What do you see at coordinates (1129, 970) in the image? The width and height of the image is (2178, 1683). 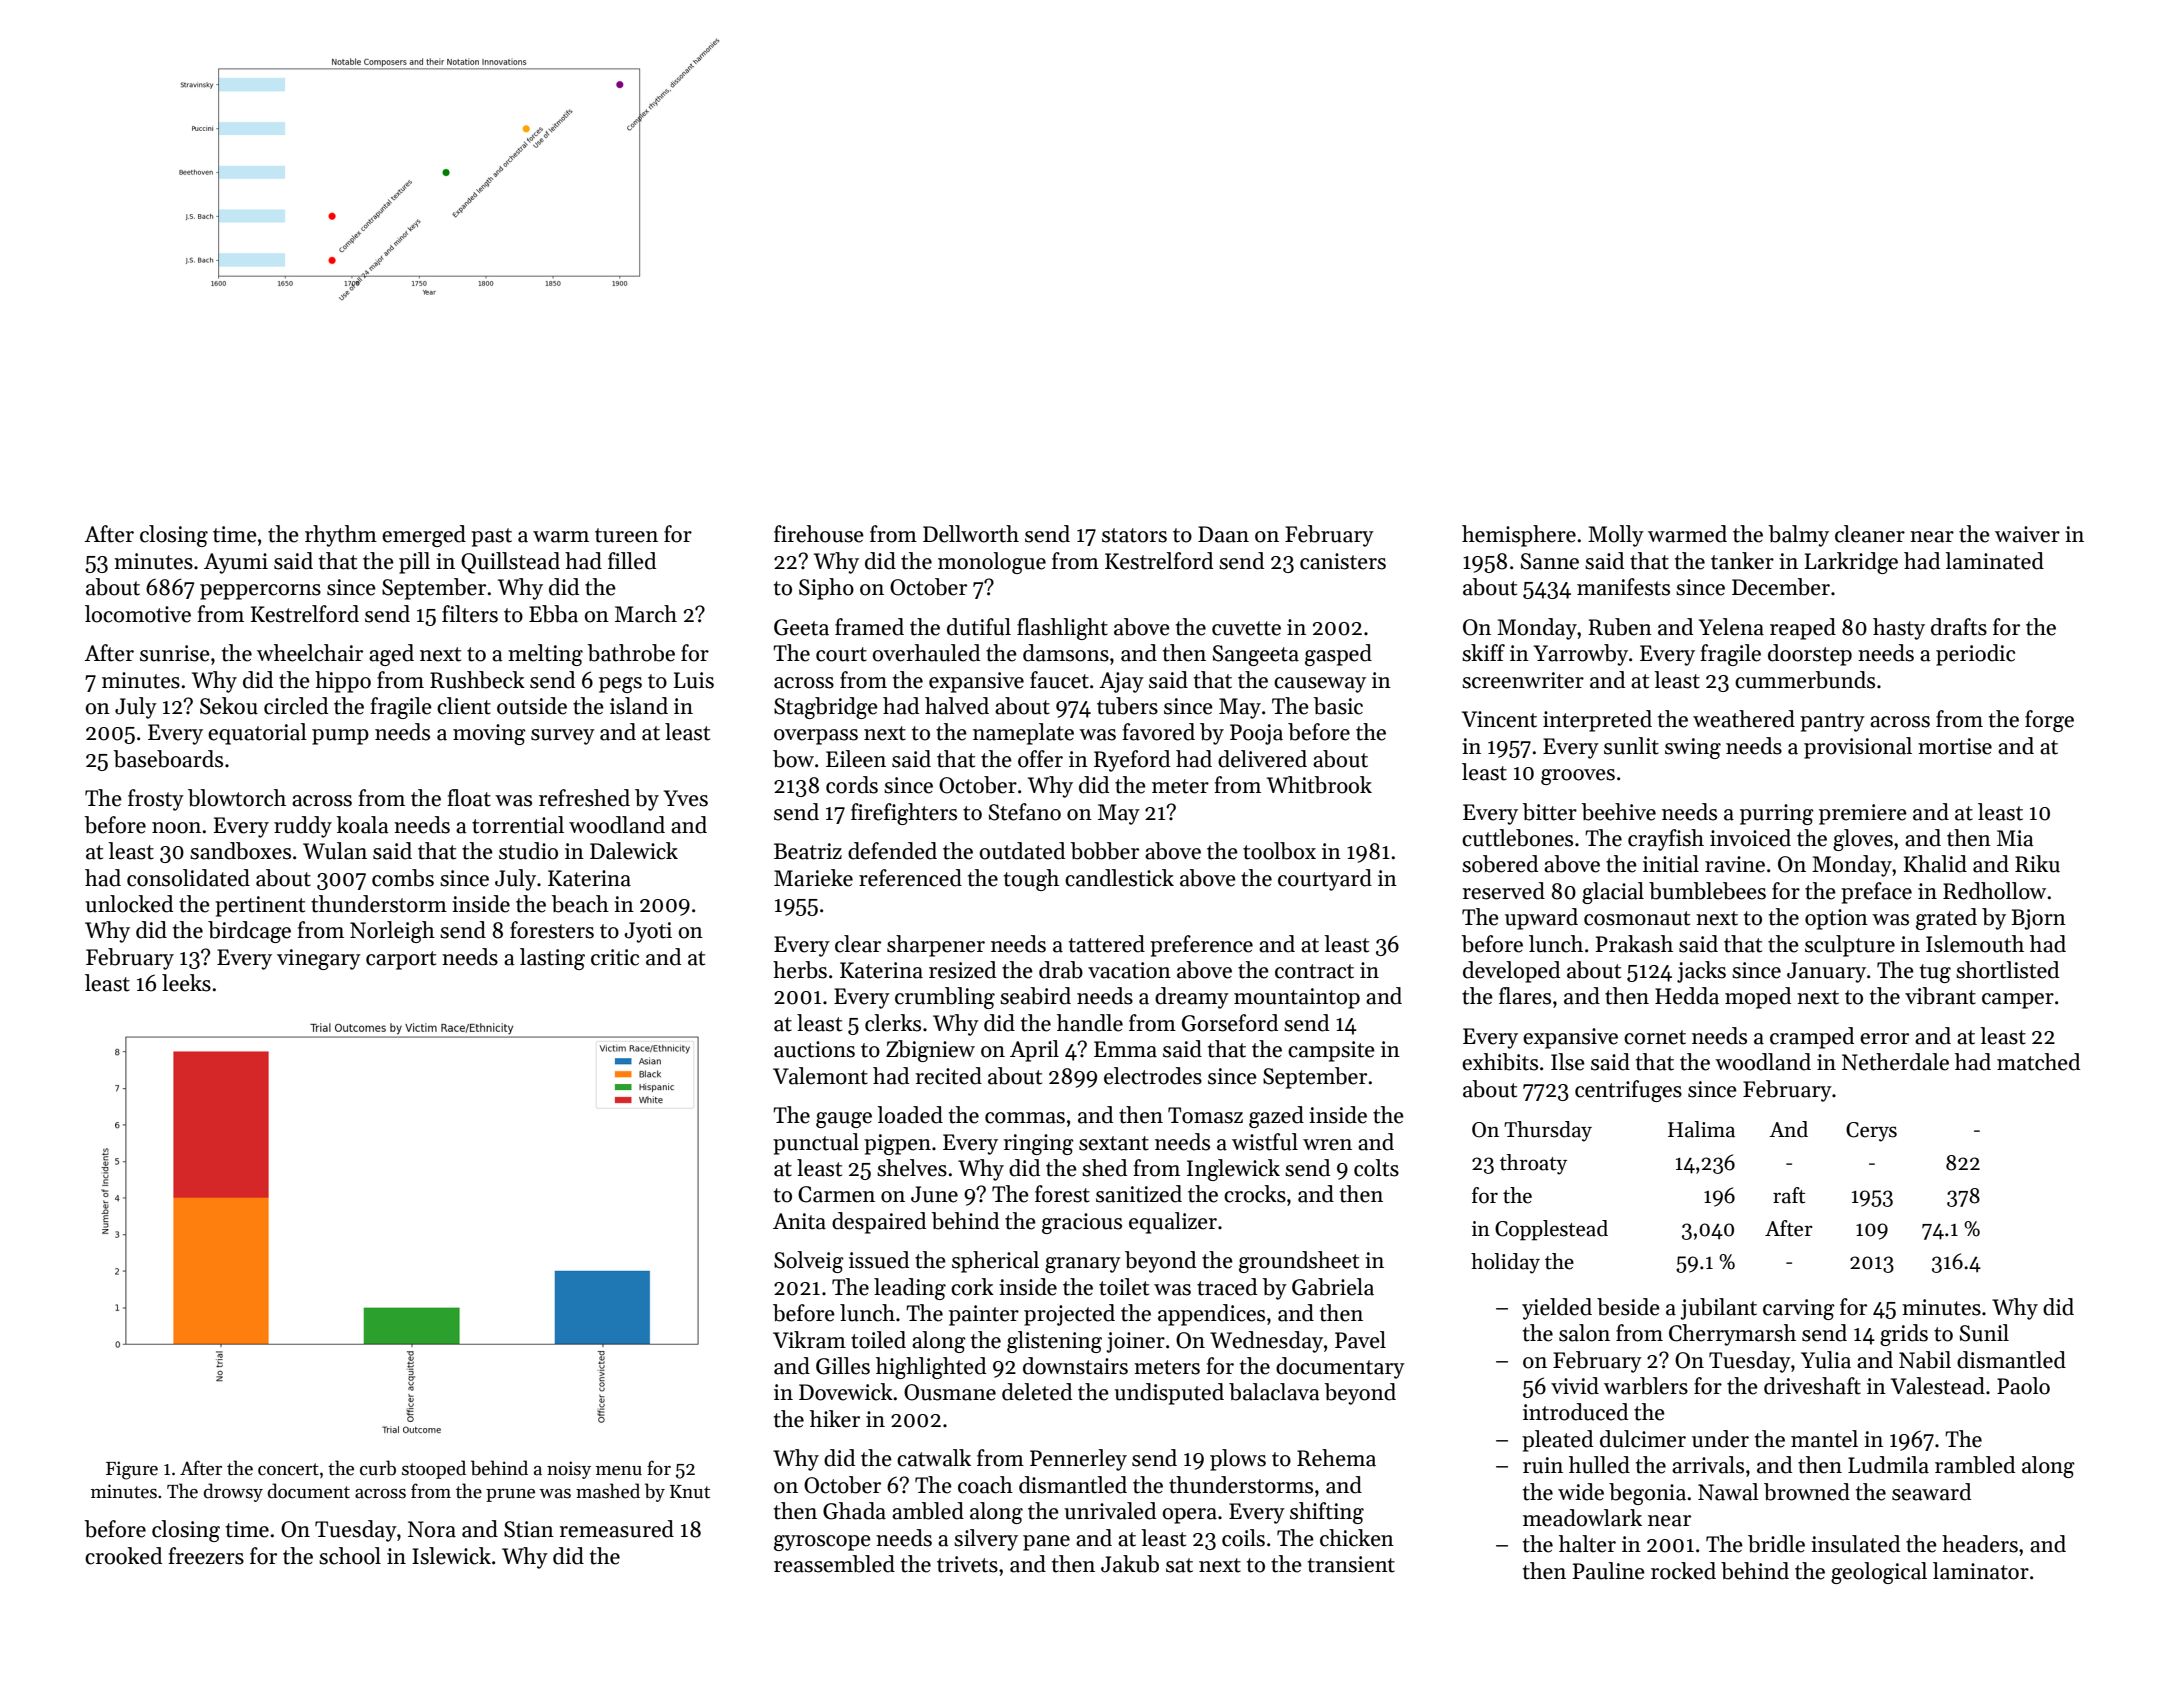 I see `vacation` at bounding box center [1129, 970].
